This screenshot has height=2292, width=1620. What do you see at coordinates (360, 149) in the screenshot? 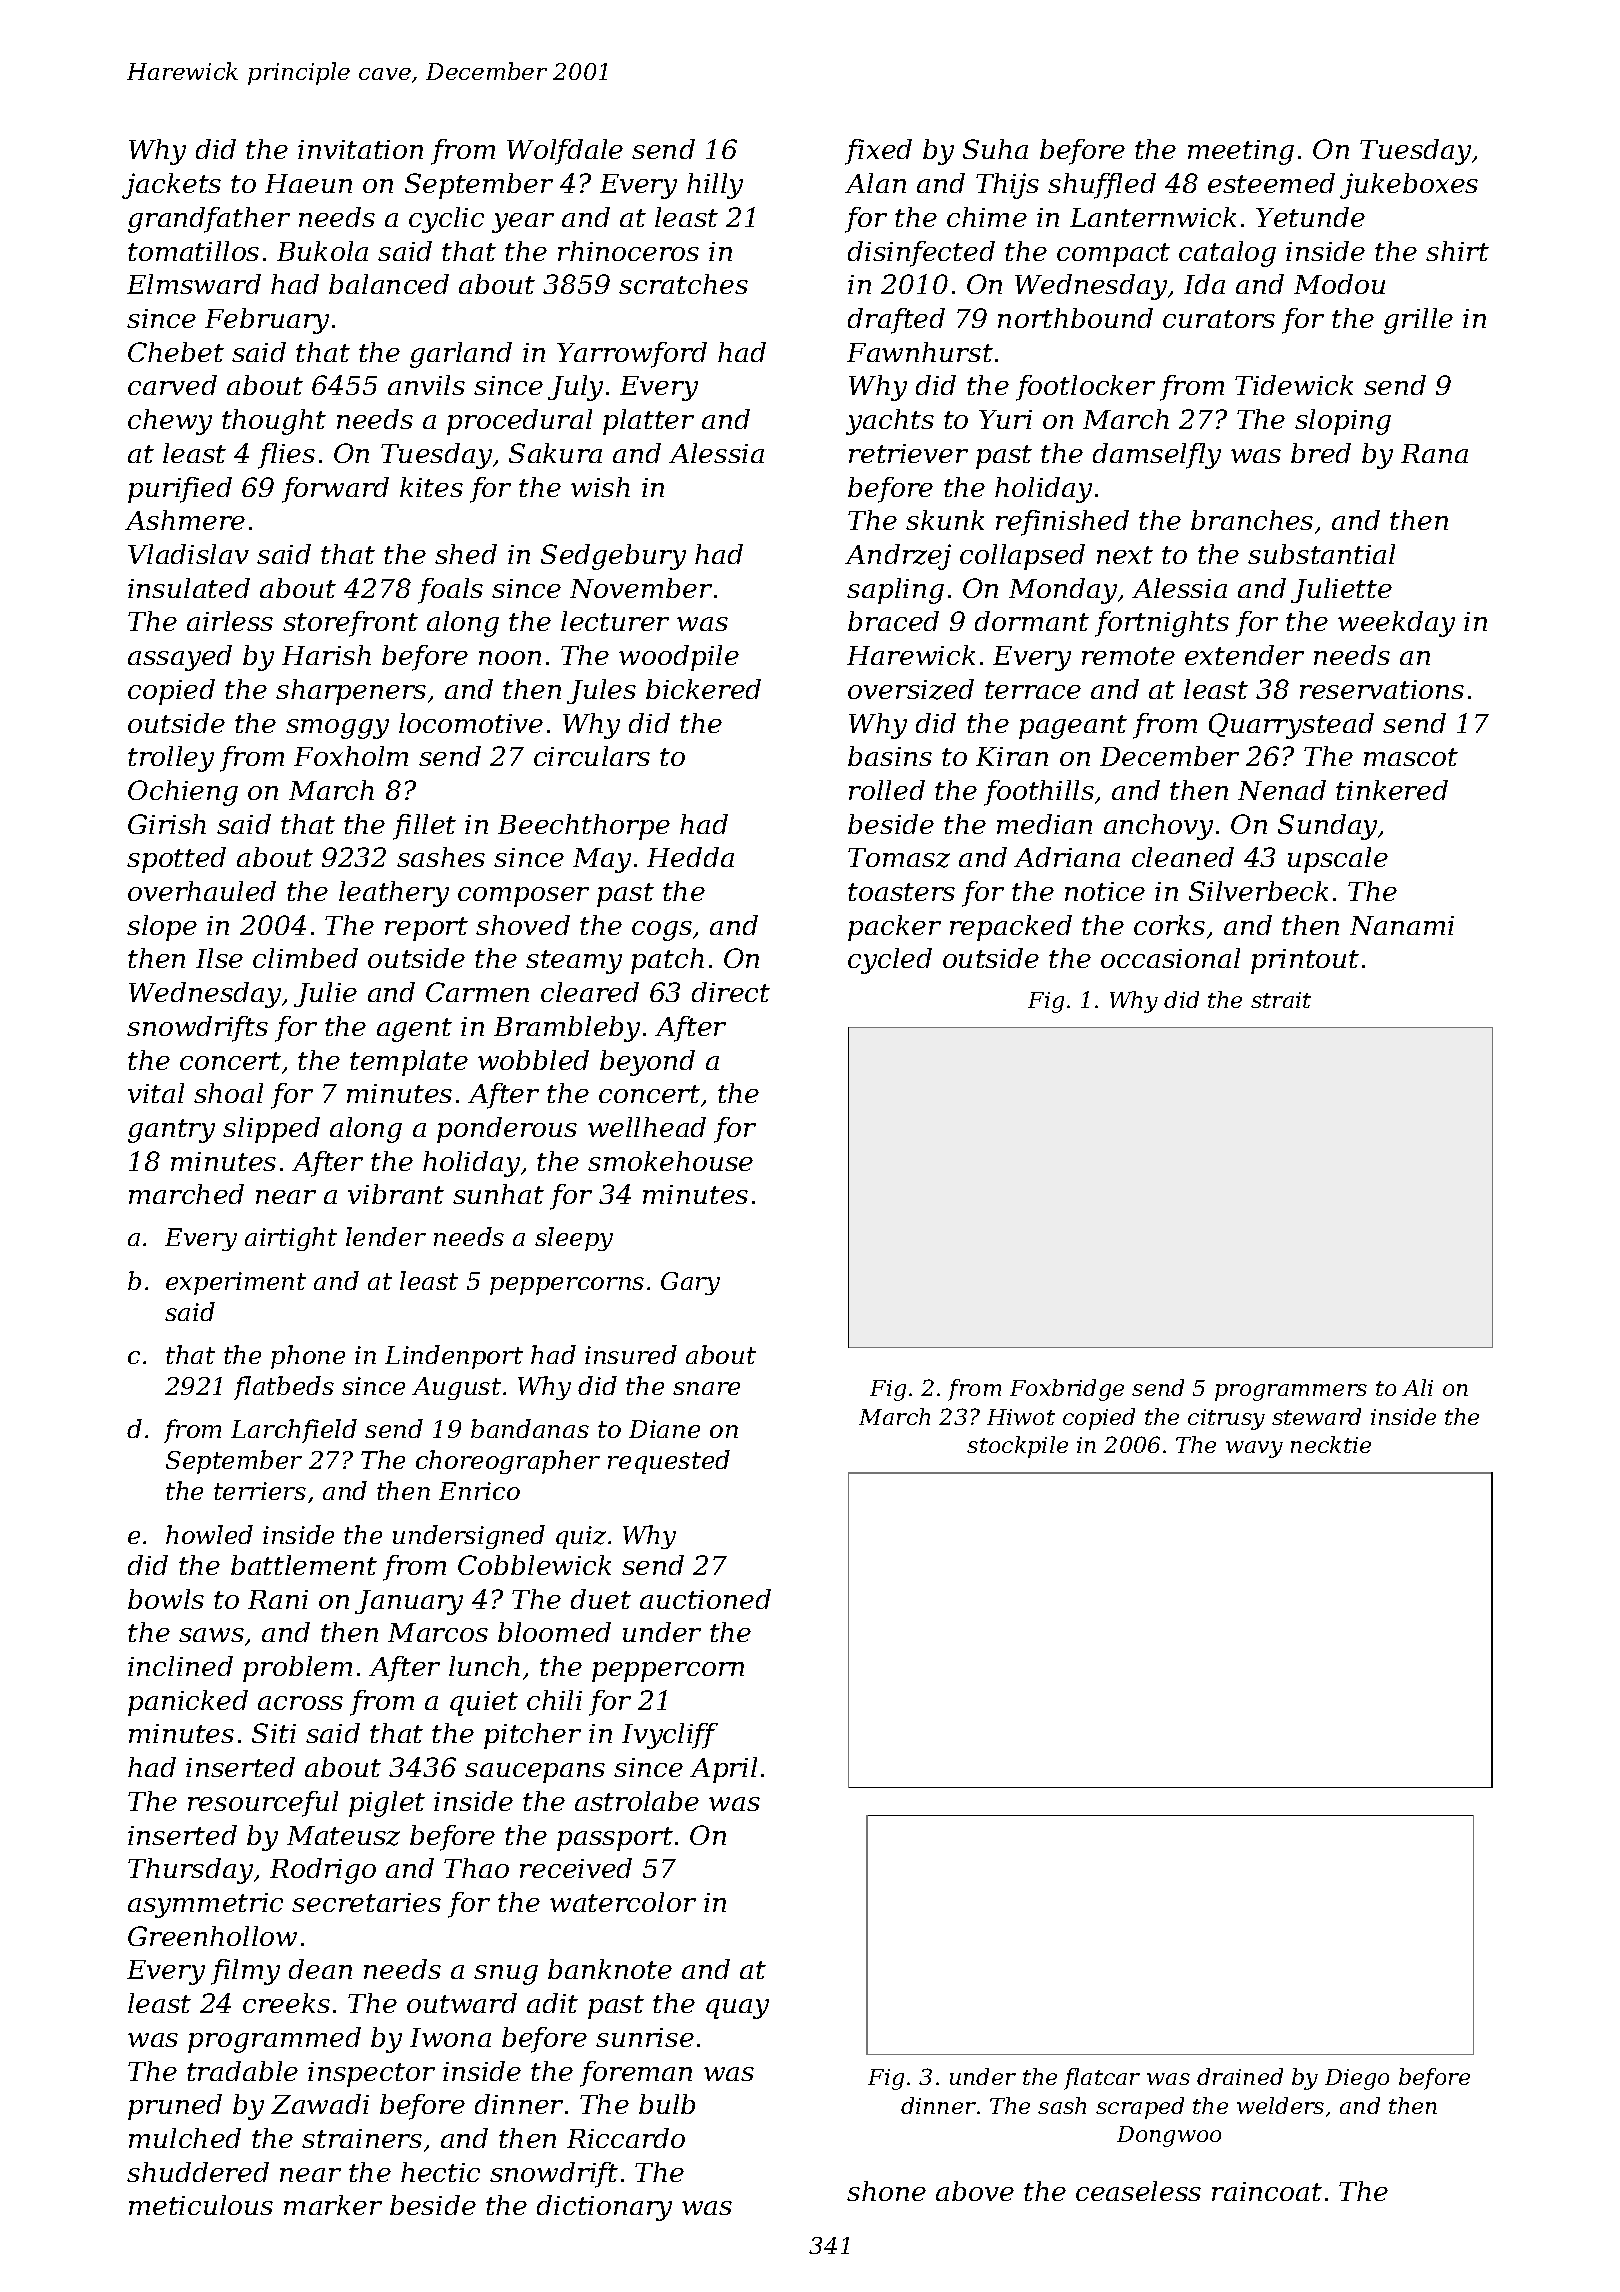
I see `invitation` at bounding box center [360, 149].
